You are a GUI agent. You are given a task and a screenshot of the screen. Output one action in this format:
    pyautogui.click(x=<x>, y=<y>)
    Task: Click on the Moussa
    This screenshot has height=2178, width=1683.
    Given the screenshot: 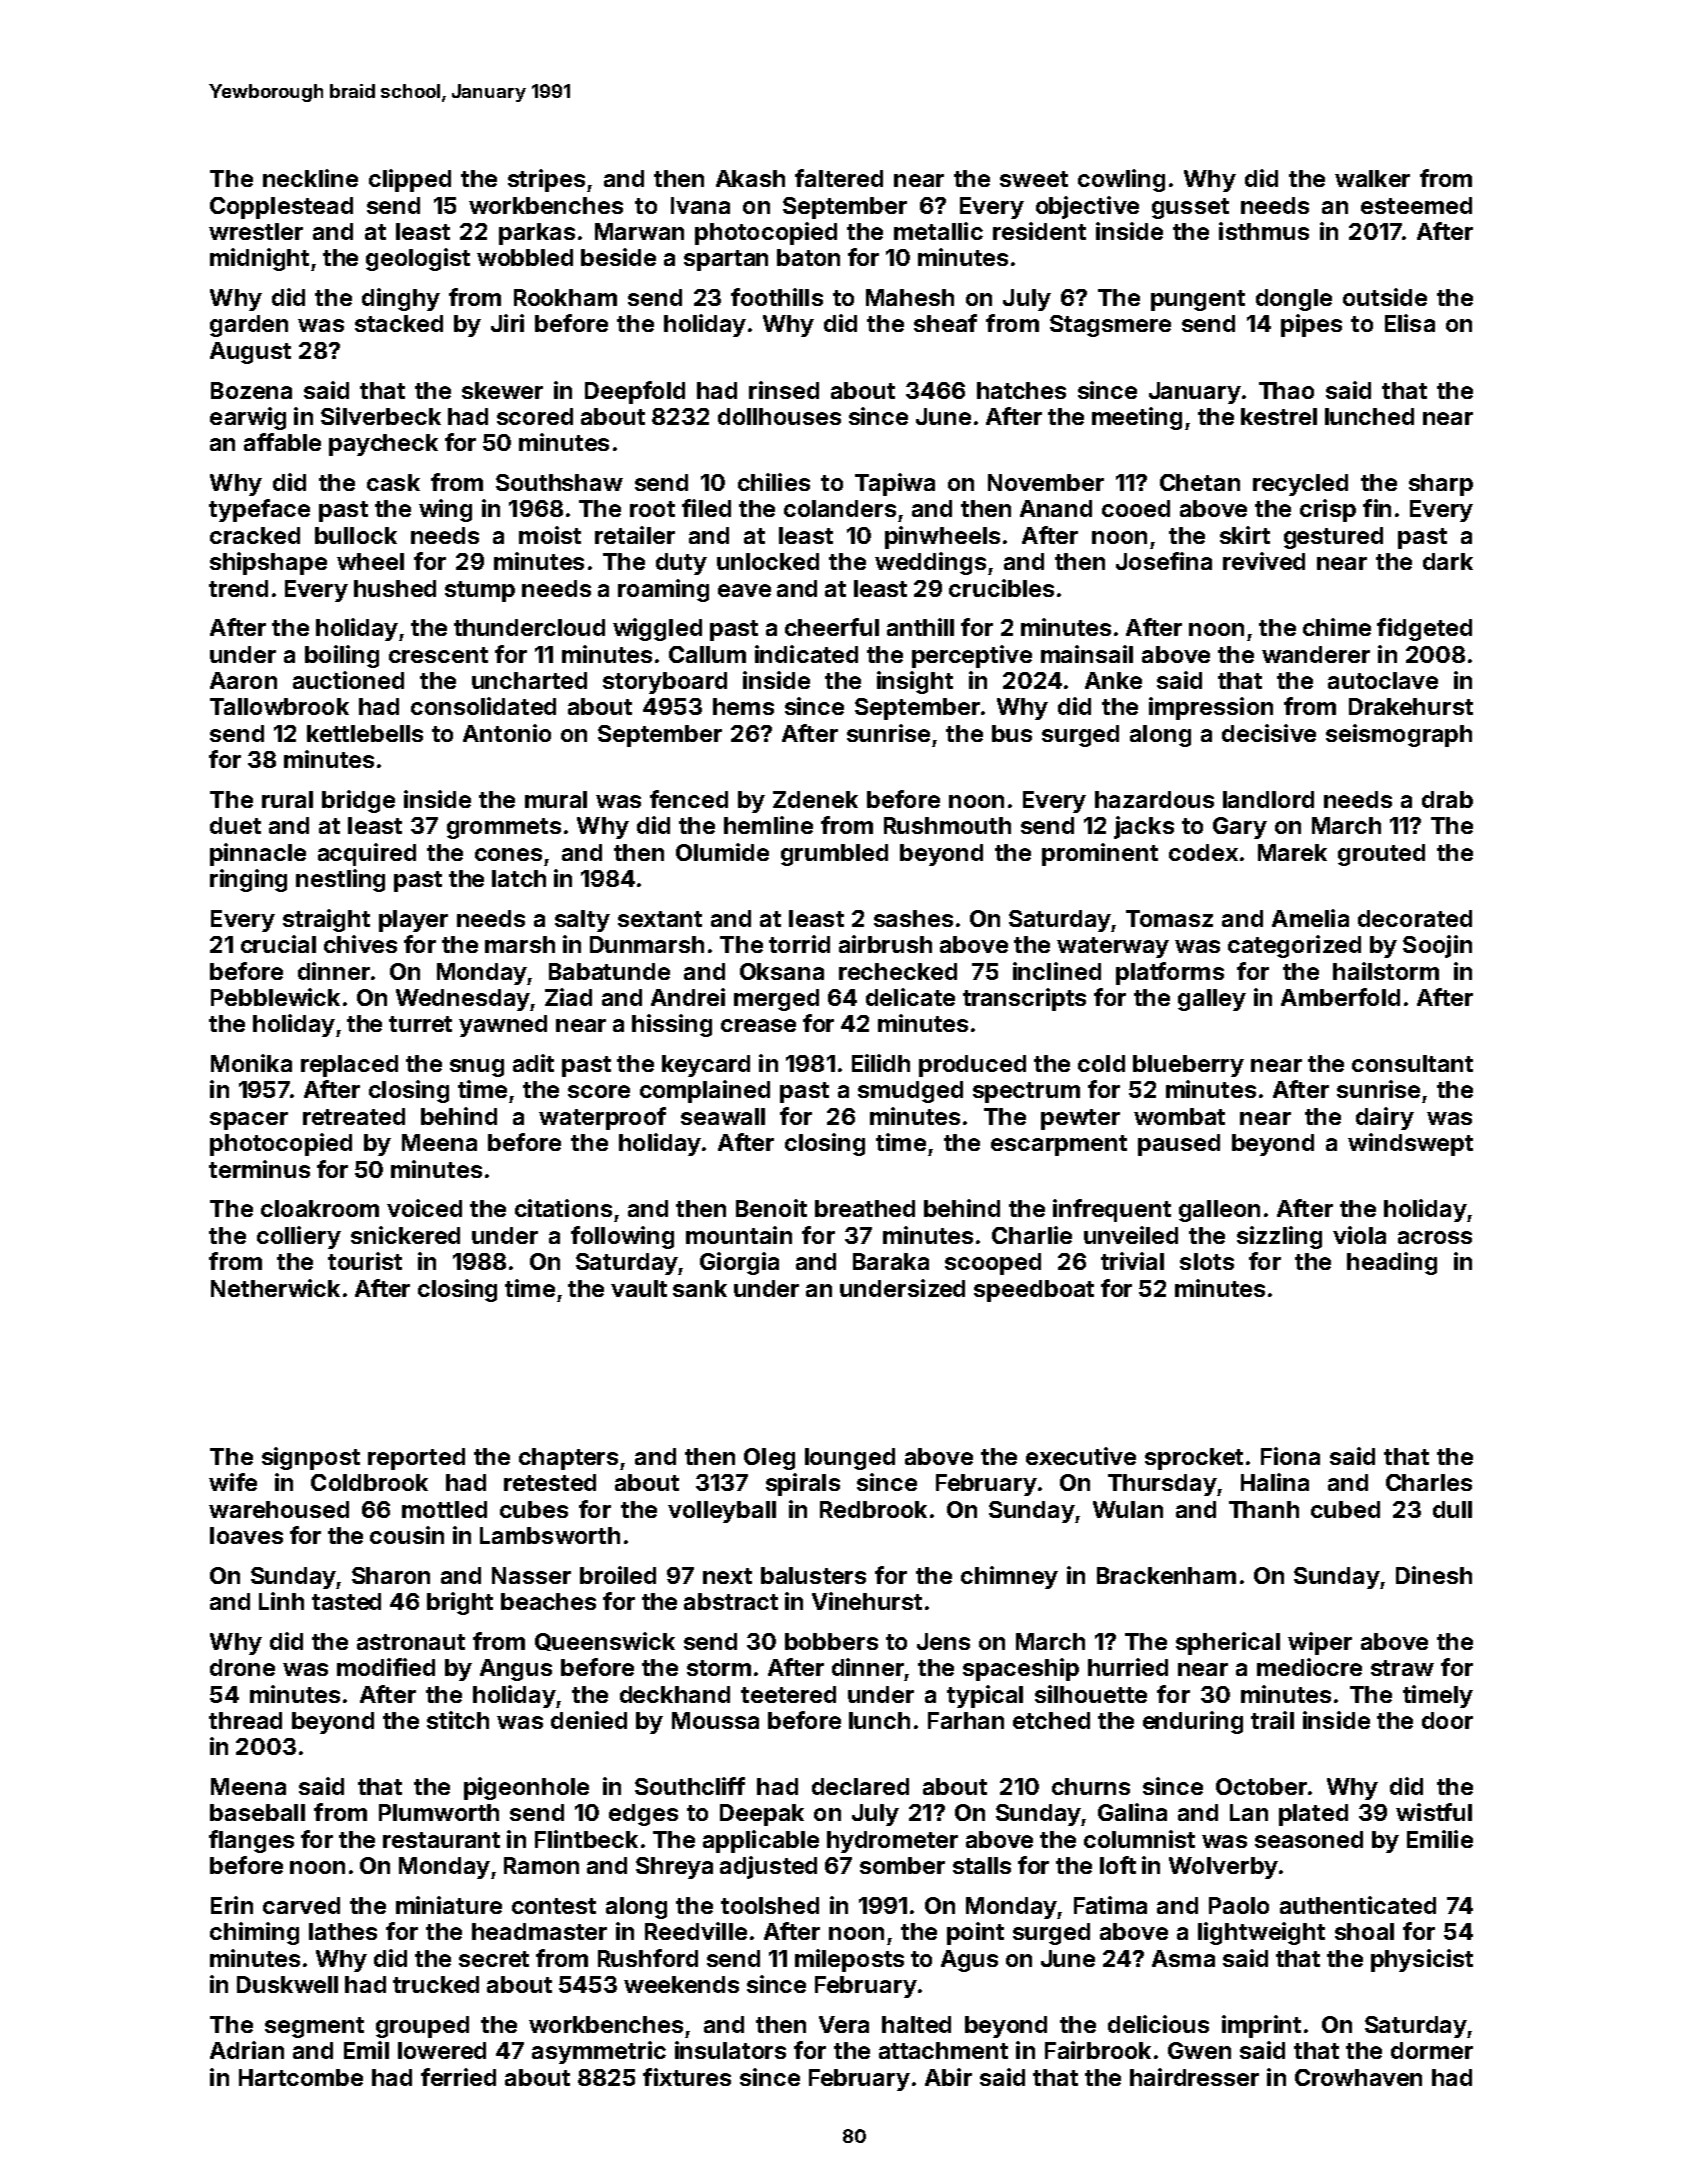 What is the action you would take?
    pyautogui.click(x=715, y=1720)
